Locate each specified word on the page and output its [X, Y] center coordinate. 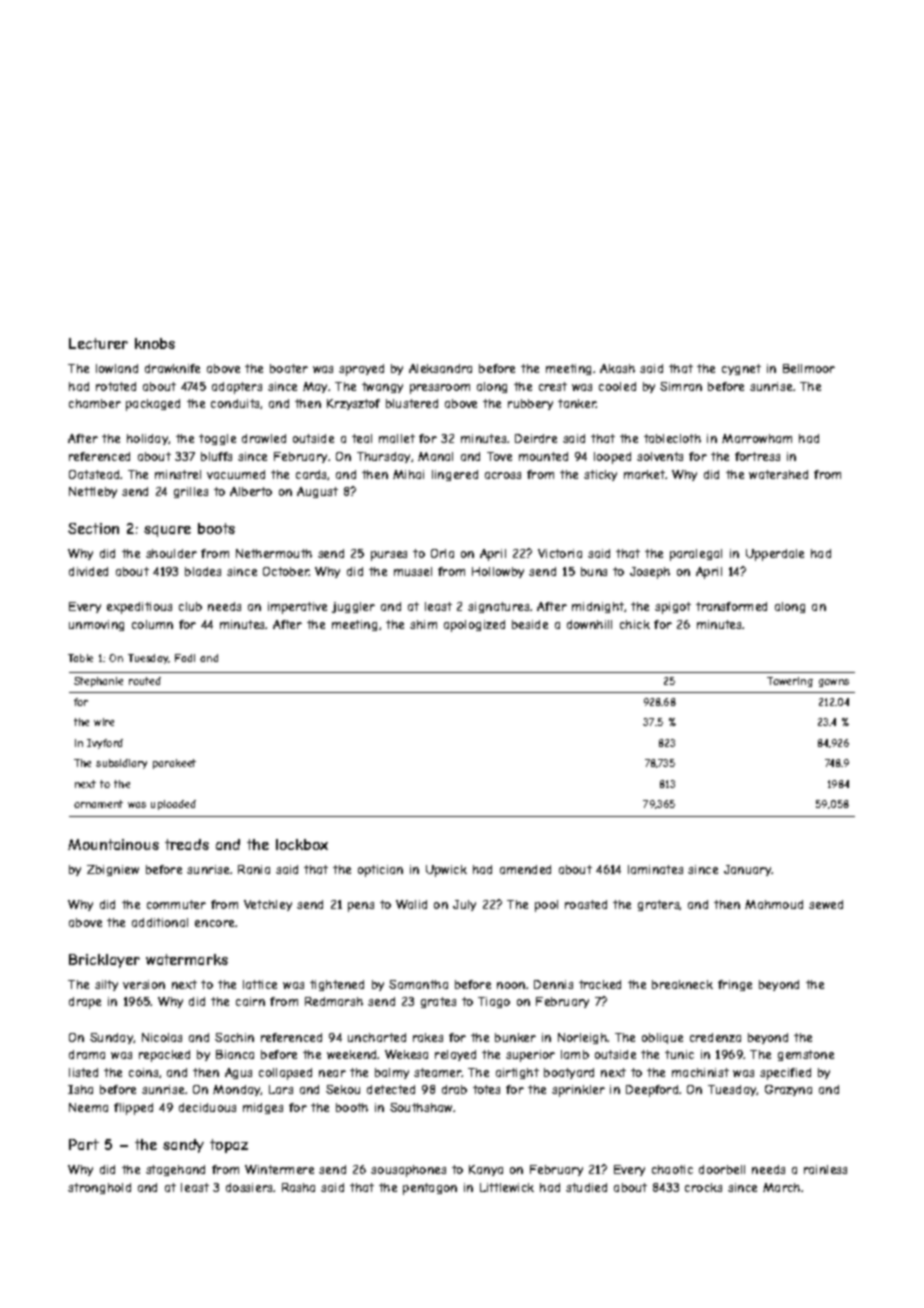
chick [635, 624]
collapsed [285, 1074]
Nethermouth [274, 553]
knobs [155, 343]
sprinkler [578, 1091]
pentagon [430, 1189]
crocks [703, 1187]
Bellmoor [809, 368]
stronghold [99, 1188]
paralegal [696, 555]
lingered [455, 475]
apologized [474, 626]
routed [145, 681]
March [781, 1187]
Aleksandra [440, 368]
